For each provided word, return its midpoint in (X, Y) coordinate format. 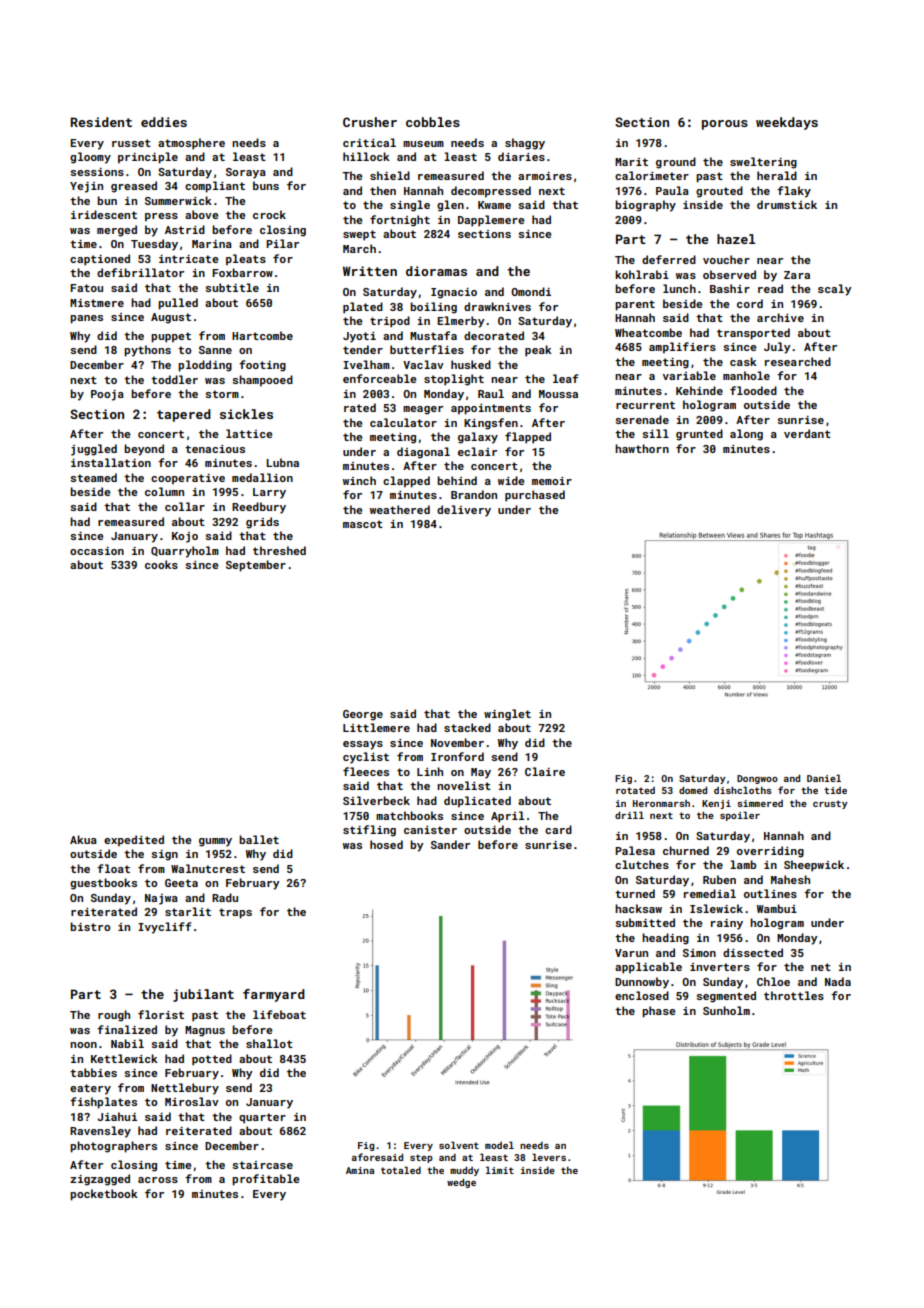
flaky (794, 192)
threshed (279, 550)
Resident (101, 122)
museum (423, 144)
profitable (266, 1180)
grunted (699, 435)
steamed (93, 477)
